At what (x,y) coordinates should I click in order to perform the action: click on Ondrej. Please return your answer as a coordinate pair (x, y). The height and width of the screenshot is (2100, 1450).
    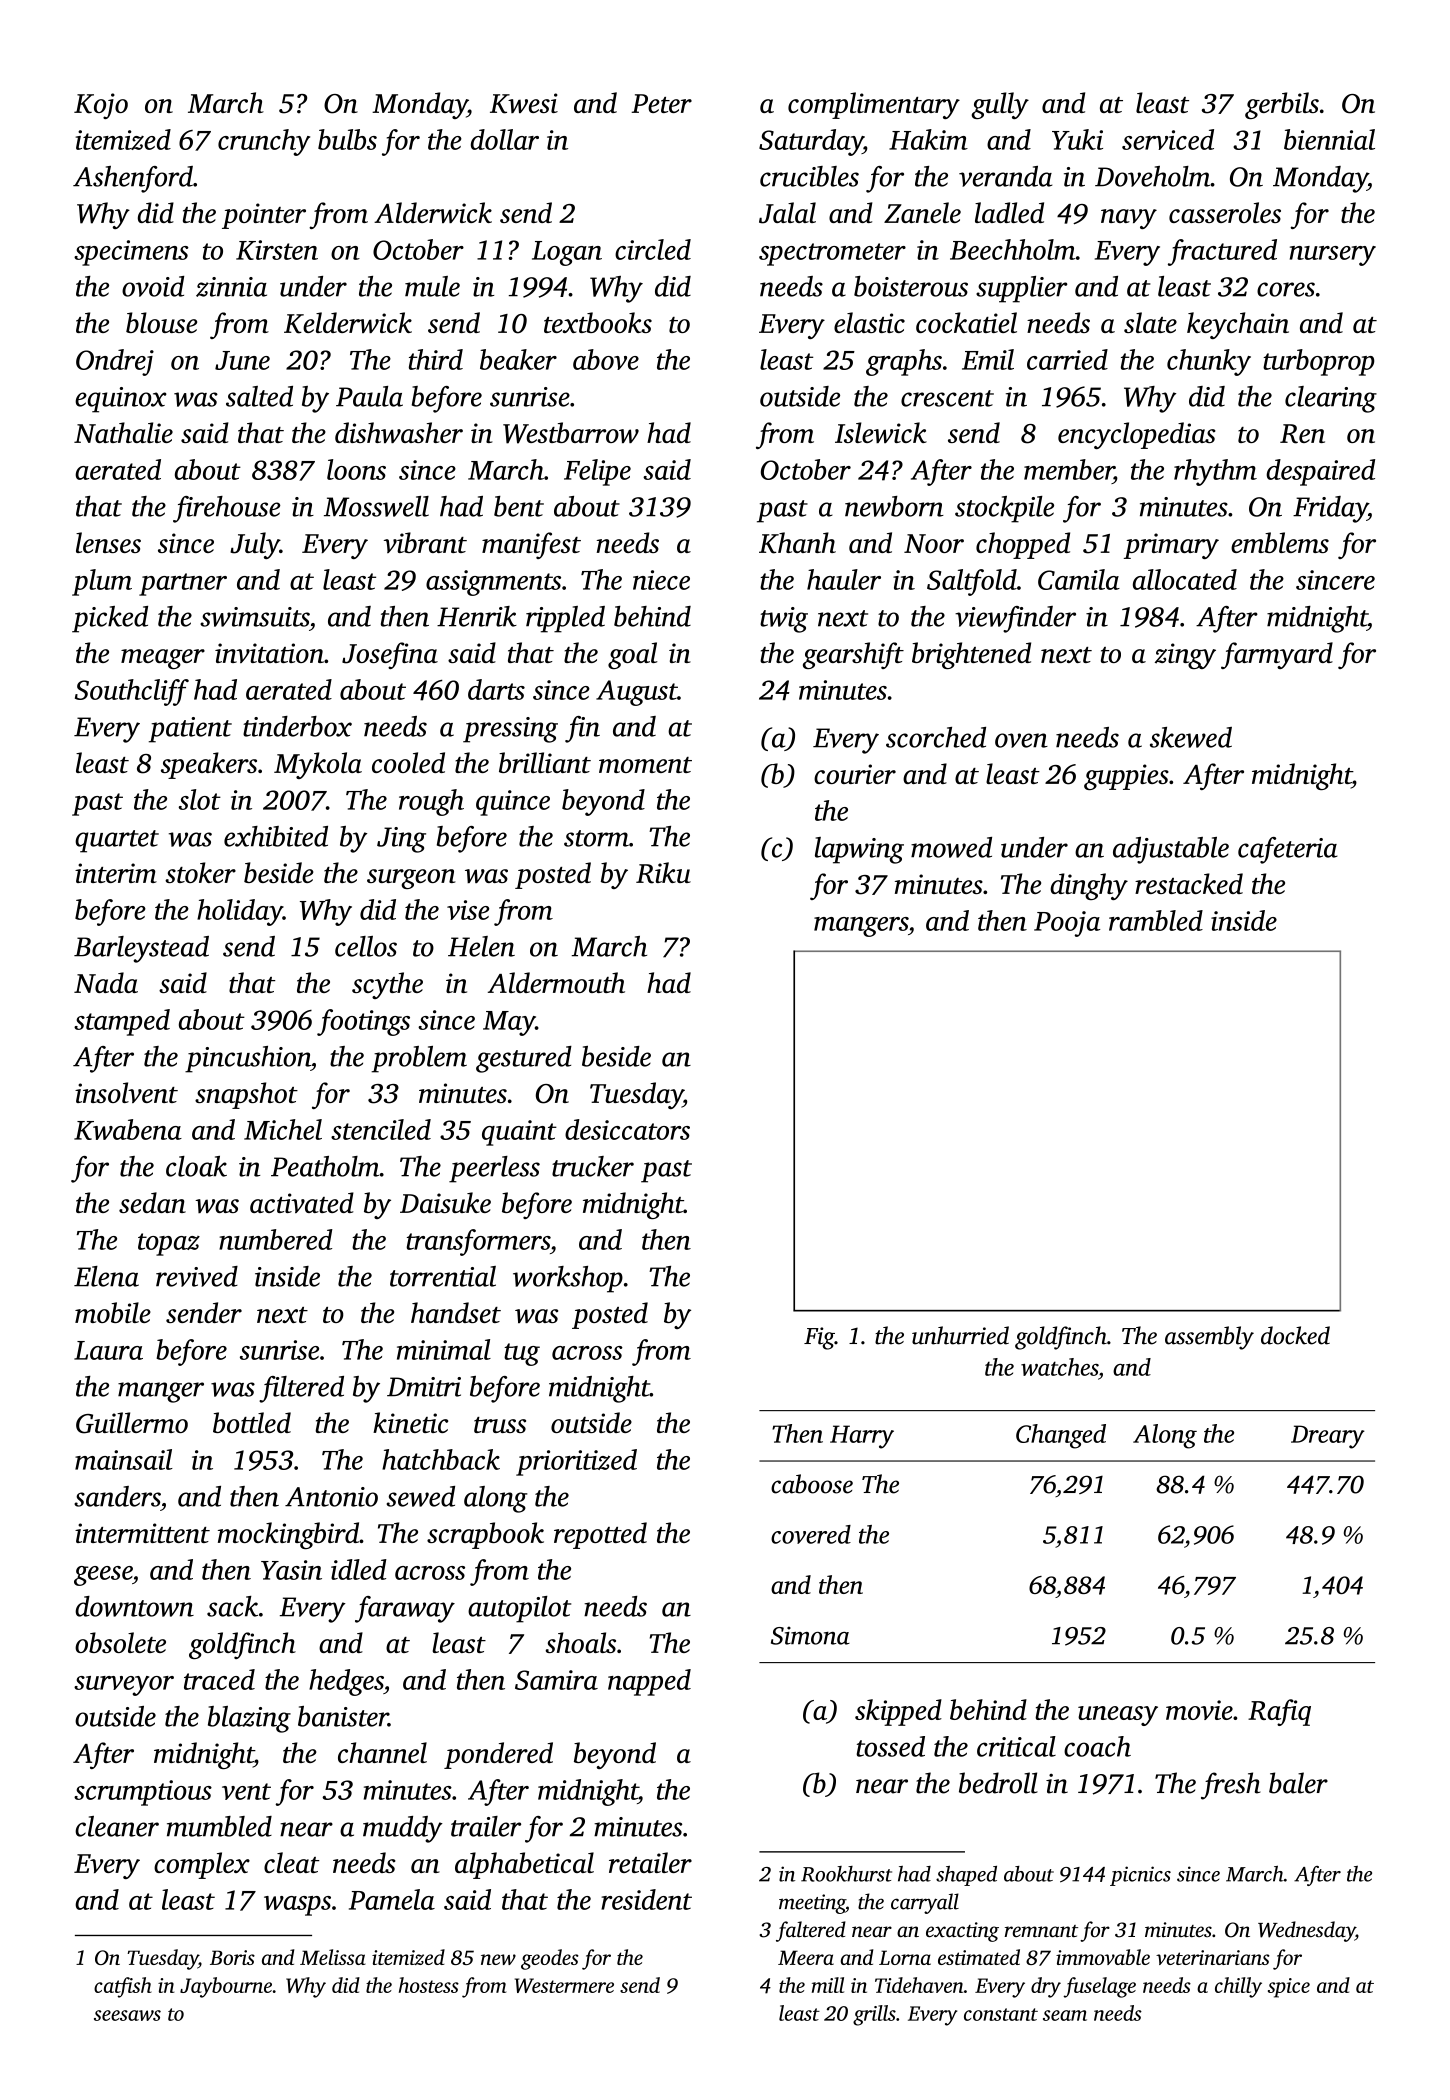
    Looking at the image, I should click on (115, 362).
